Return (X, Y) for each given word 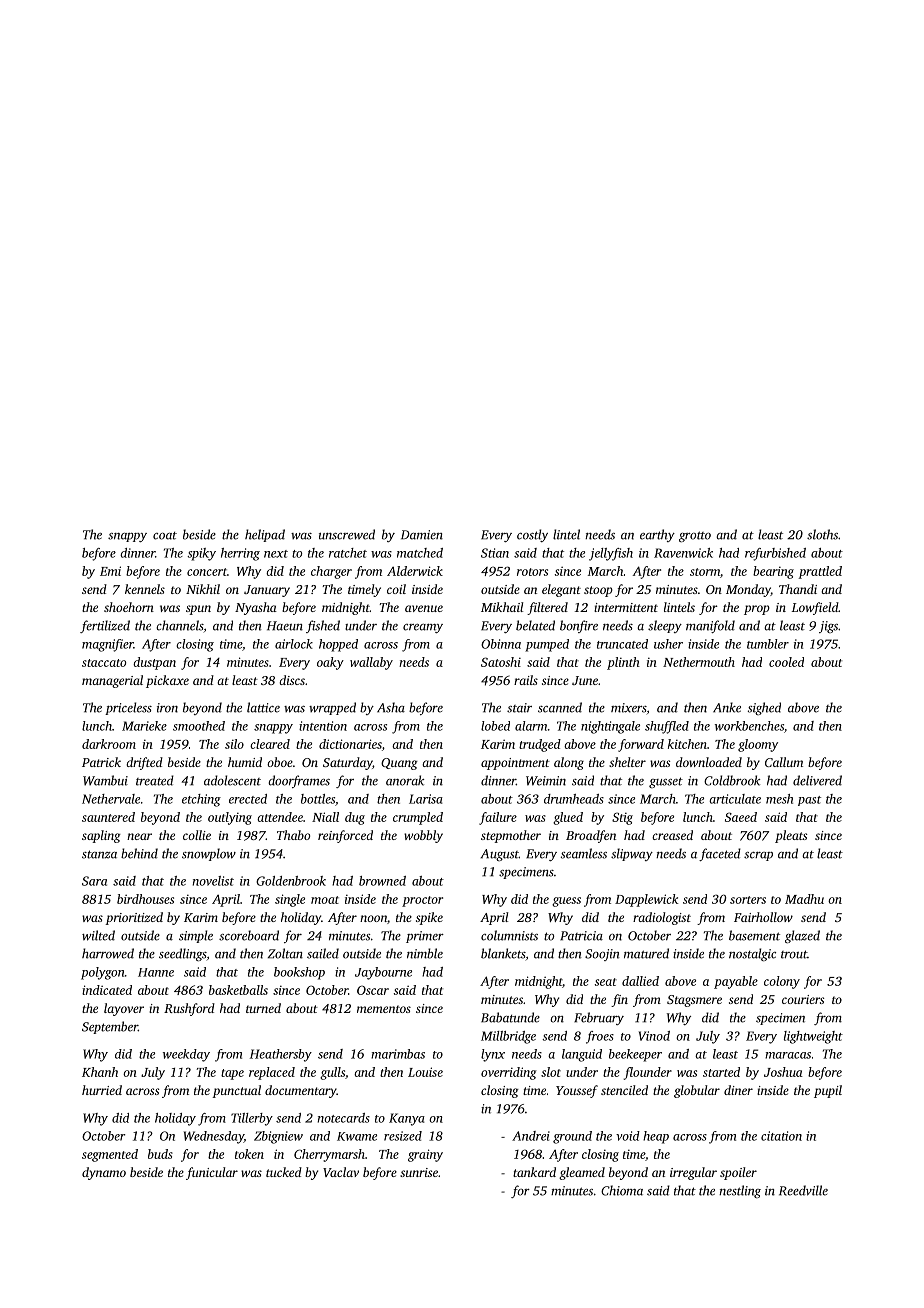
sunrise (419, 1172)
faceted (720, 854)
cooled (786, 662)
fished (323, 626)
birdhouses (145, 899)
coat (165, 536)
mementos (384, 1009)
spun (198, 610)
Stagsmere (694, 1001)
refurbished (775, 554)
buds (160, 1154)
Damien (422, 535)
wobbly (423, 836)
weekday (186, 1055)
